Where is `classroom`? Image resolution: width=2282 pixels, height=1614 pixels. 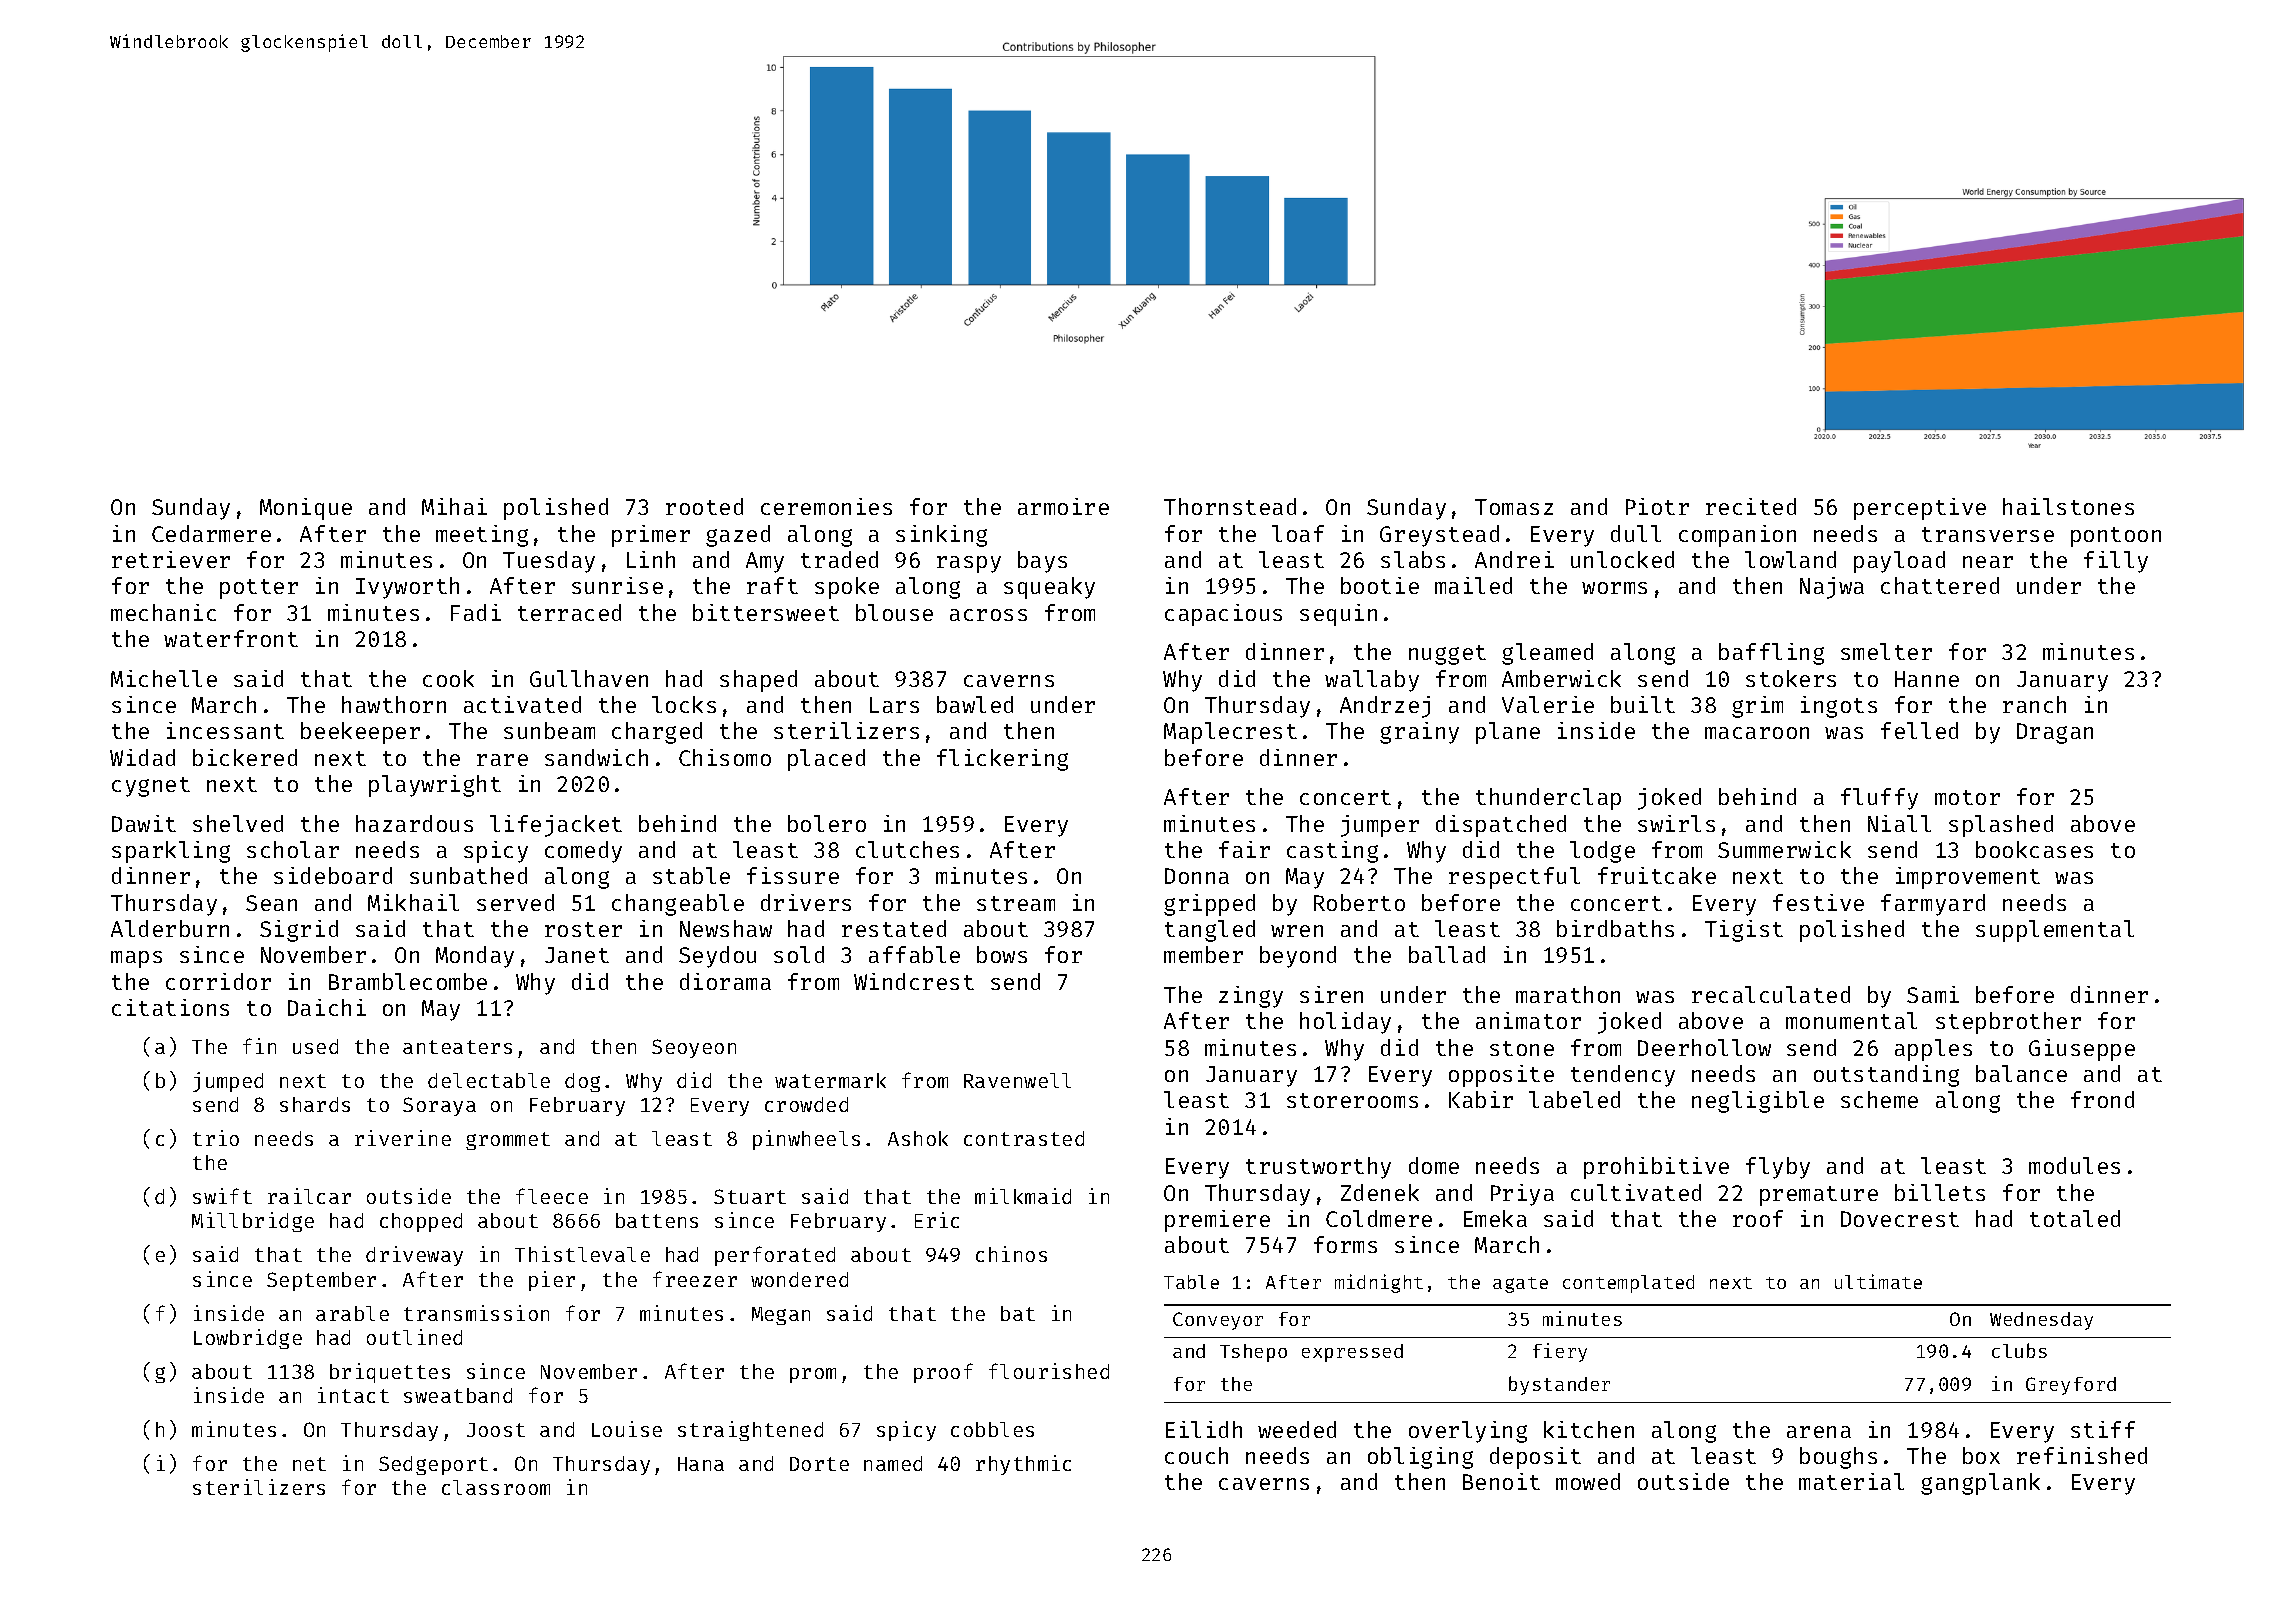 classroom is located at coordinates (496, 1487).
